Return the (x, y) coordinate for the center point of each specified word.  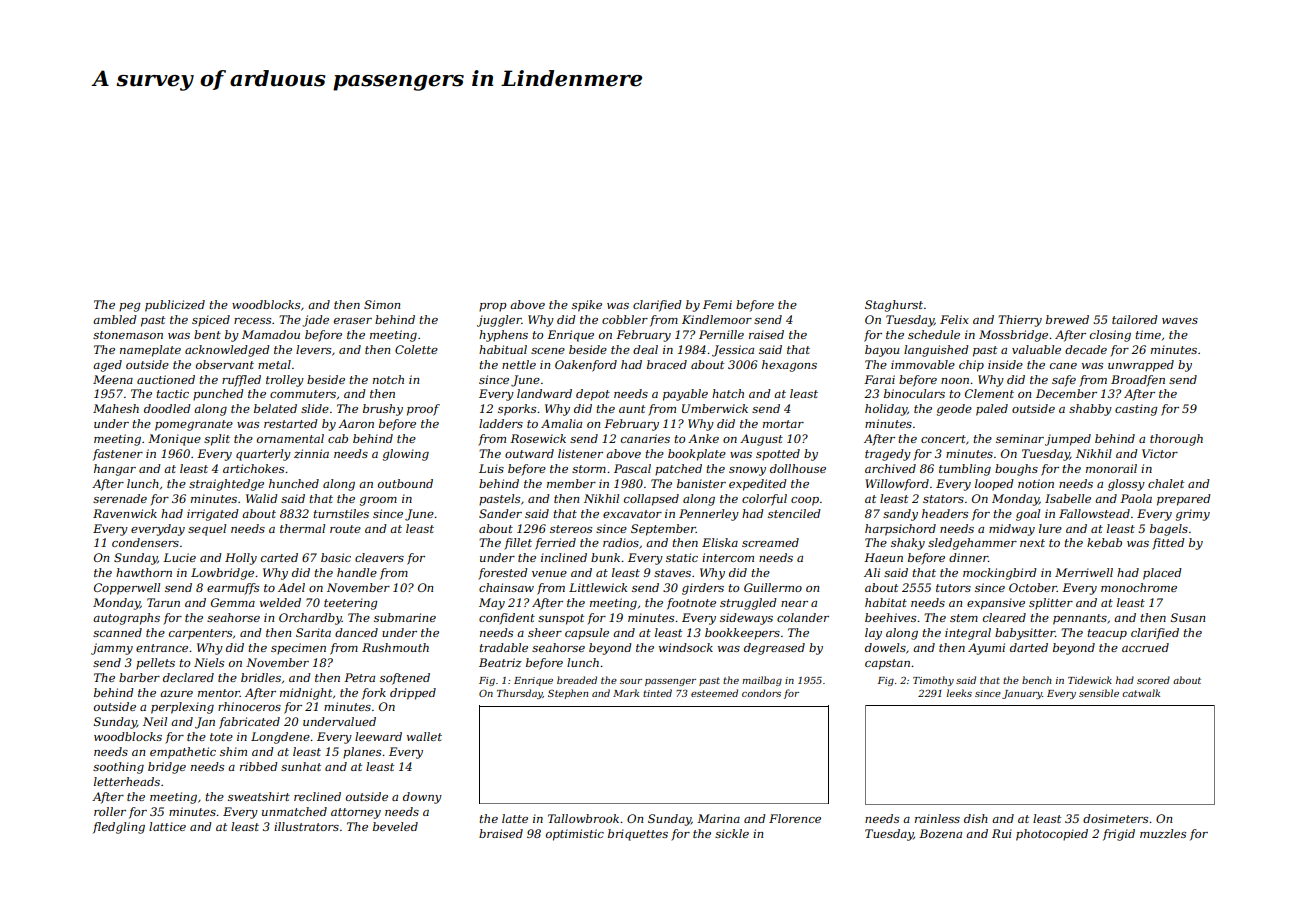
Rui (1002, 833)
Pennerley (709, 515)
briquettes (638, 835)
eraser (353, 321)
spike (587, 306)
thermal (302, 528)
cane (1063, 366)
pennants (1080, 619)
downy (422, 798)
